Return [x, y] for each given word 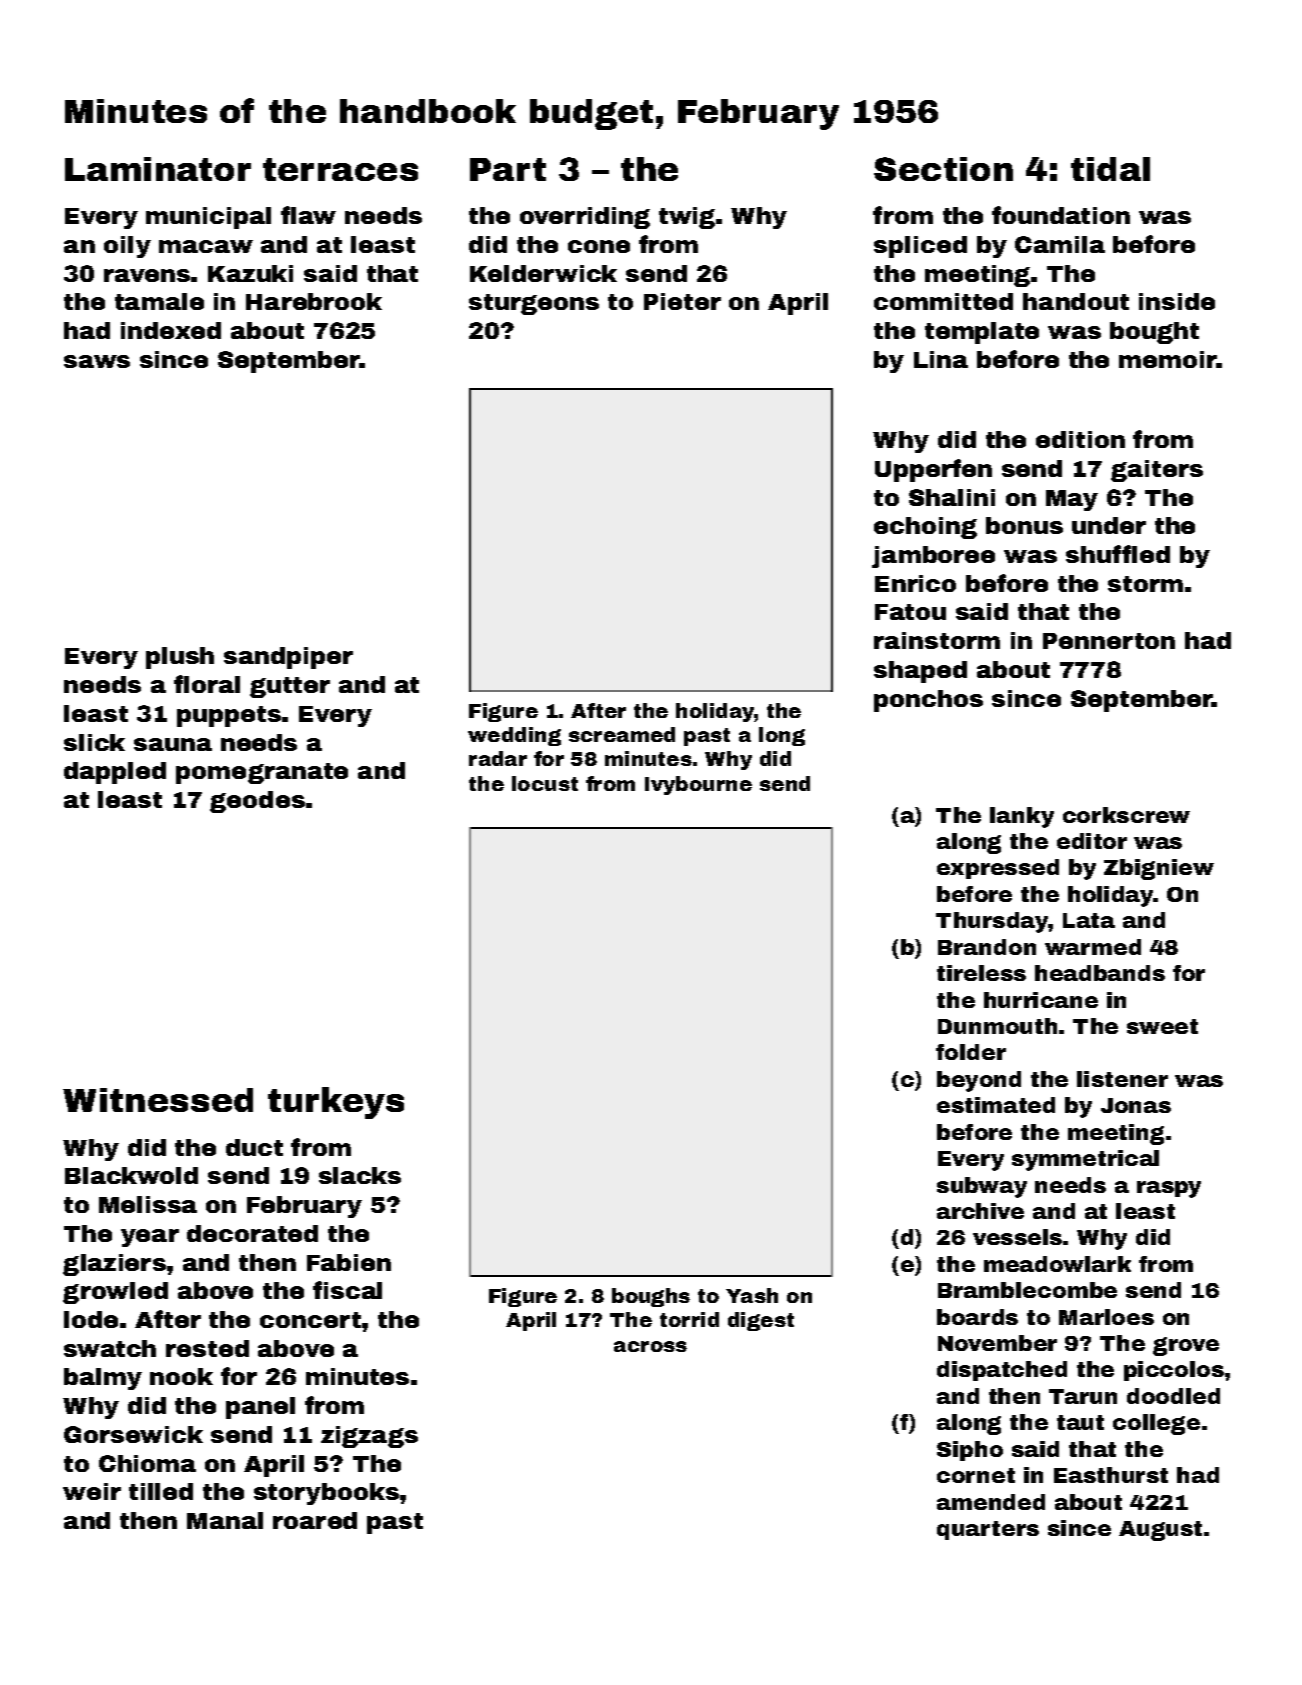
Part [508, 169]
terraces [340, 169]
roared [315, 1520]
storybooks [326, 1494]
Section [943, 169]
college [1156, 1424]
